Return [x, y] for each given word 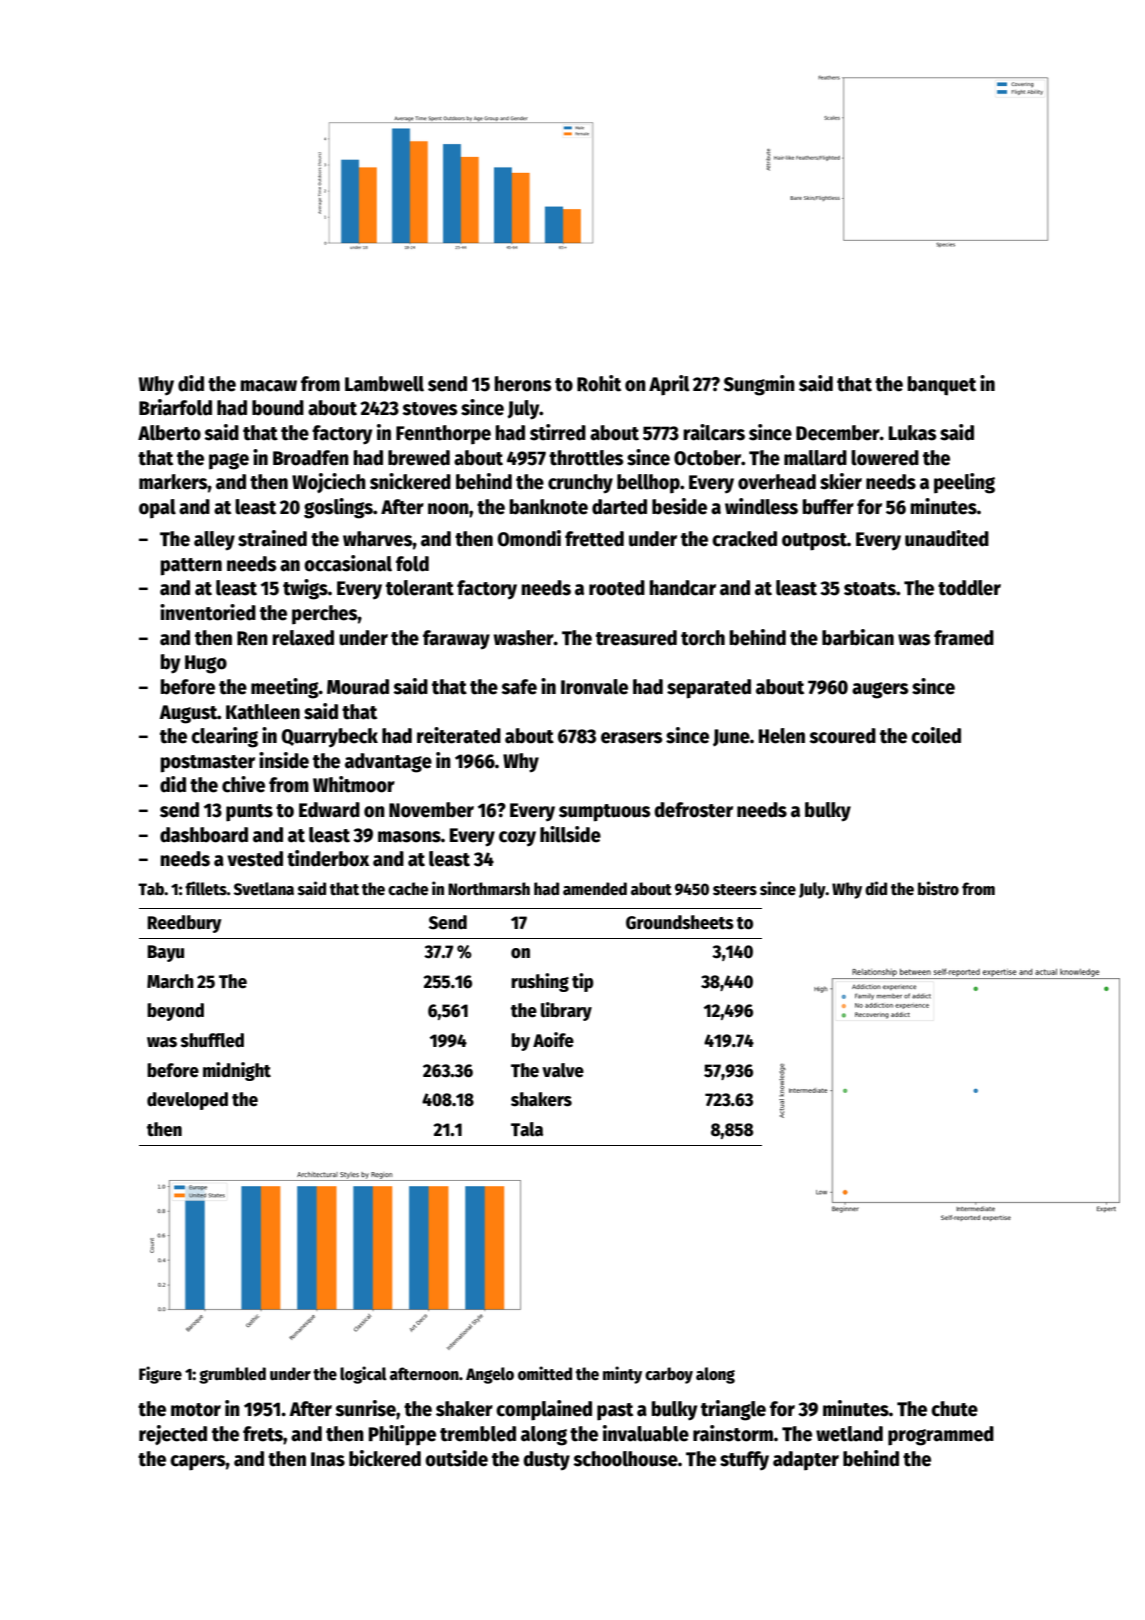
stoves [429, 409]
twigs [305, 589]
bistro [938, 888]
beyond [175, 1012]
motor [196, 1410]
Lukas [912, 433]
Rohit [599, 383]
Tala [527, 1129]
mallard [815, 458]
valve [563, 1070]
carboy [669, 1375]
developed [187, 1101]
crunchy [580, 484]
